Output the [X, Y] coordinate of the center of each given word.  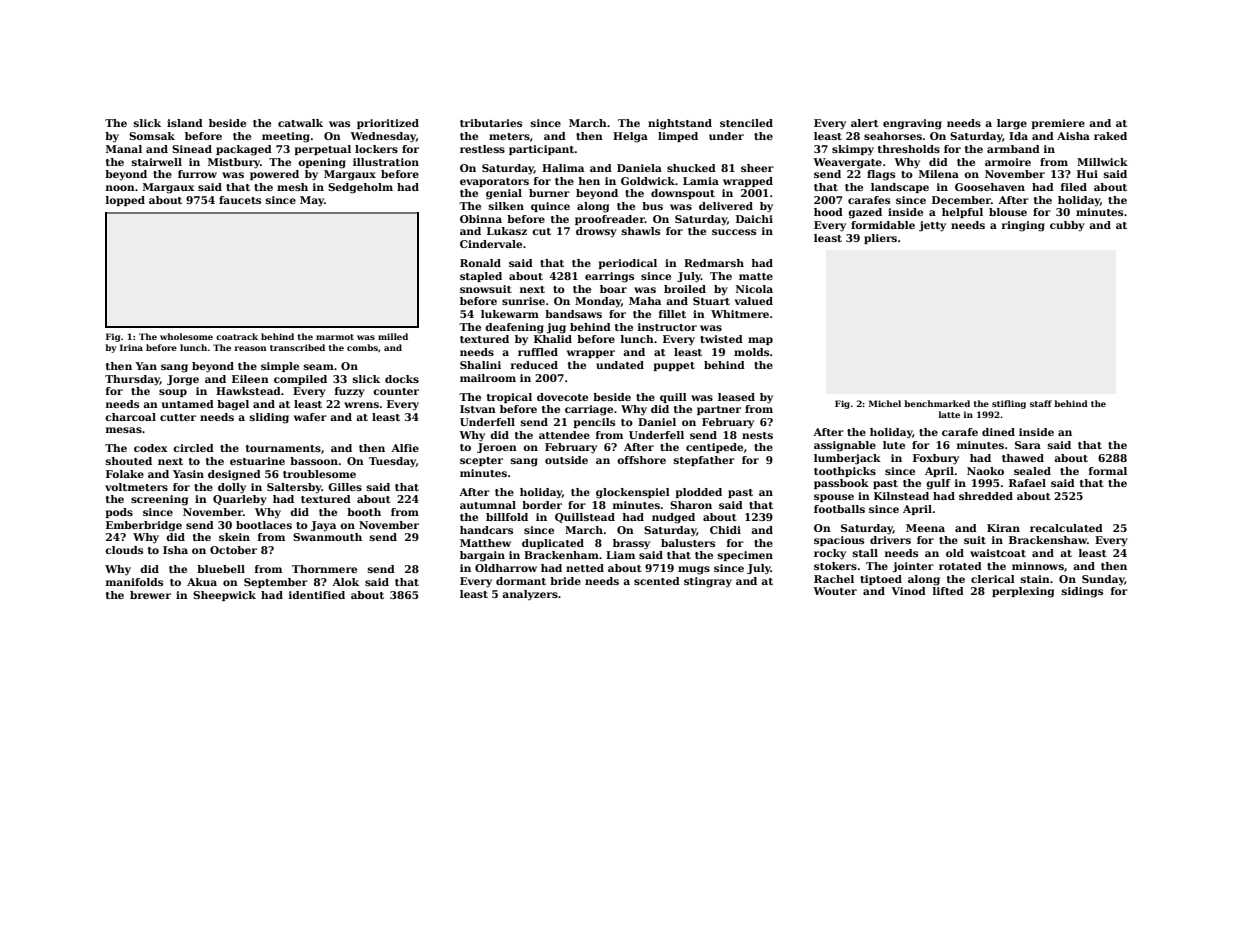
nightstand [680, 124]
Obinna [481, 219]
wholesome [186, 336]
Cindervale [491, 244]
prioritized [388, 124]
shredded [986, 496]
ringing [1023, 226]
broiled [685, 289]
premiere [1058, 124]
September [276, 583]
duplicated [553, 544]
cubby [1067, 226]
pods [119, 513]
